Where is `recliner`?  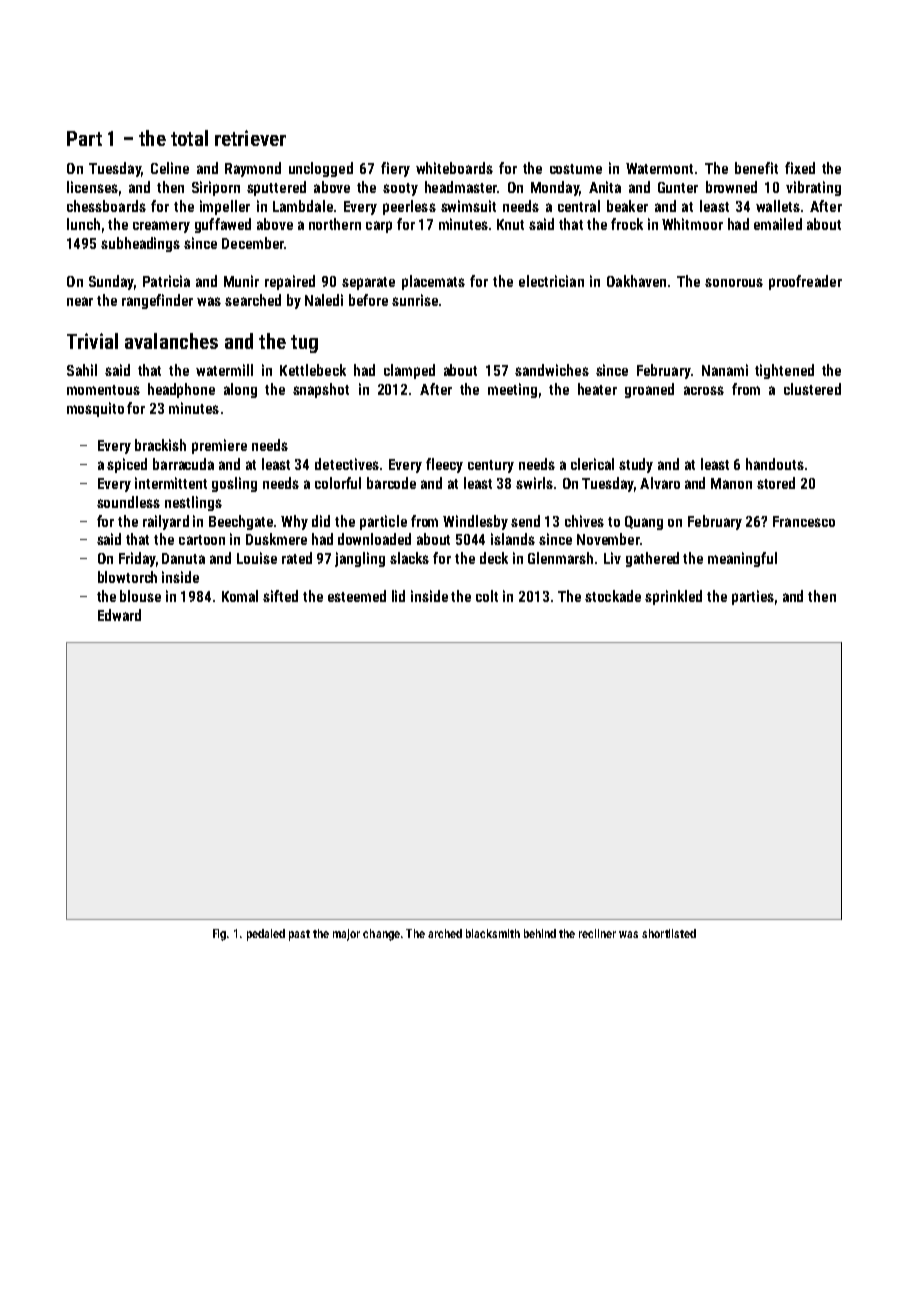
recliner is located at coordinates (597, 933).
